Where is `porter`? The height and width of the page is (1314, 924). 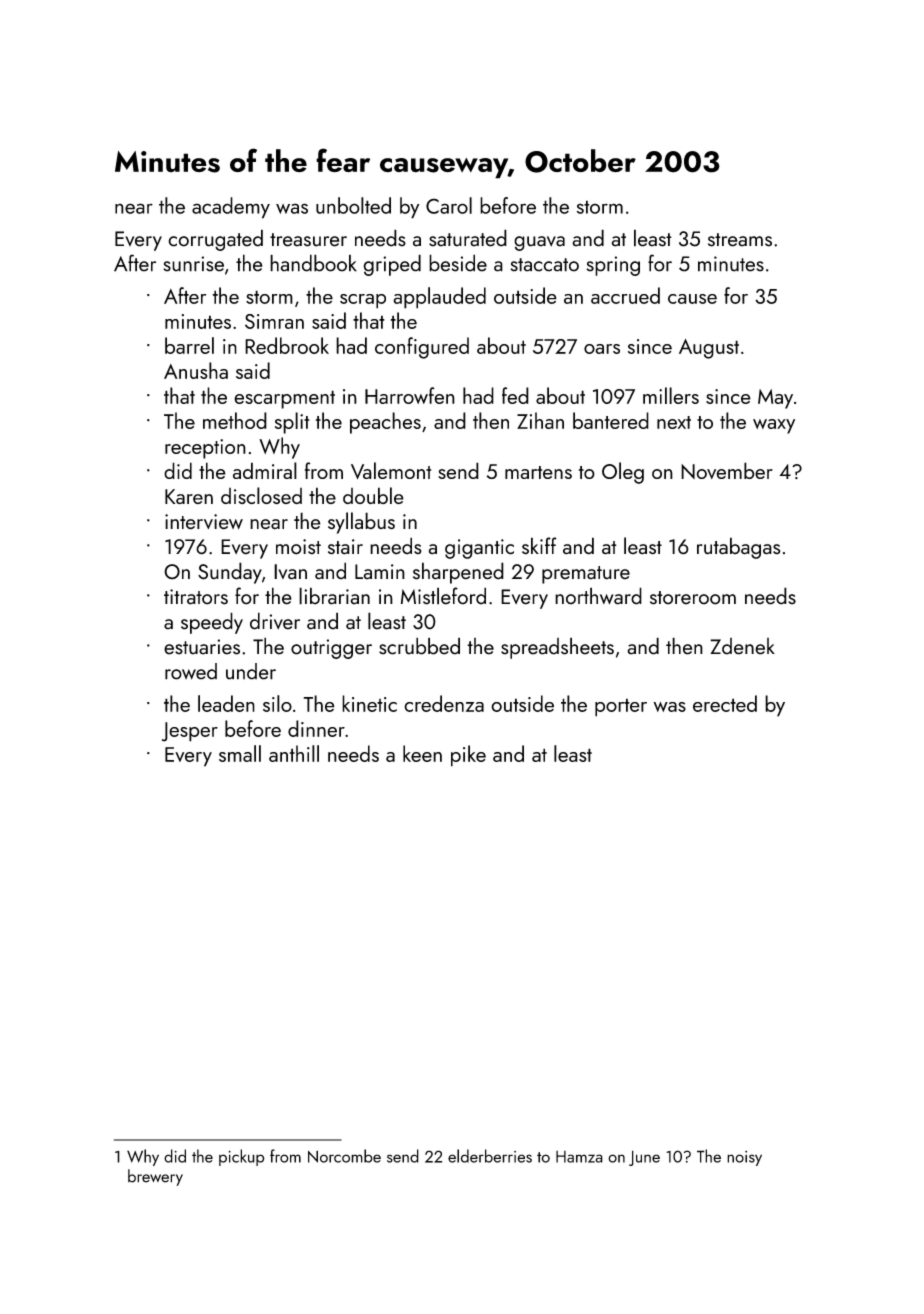
porter is located at coordinates (621, 707).
